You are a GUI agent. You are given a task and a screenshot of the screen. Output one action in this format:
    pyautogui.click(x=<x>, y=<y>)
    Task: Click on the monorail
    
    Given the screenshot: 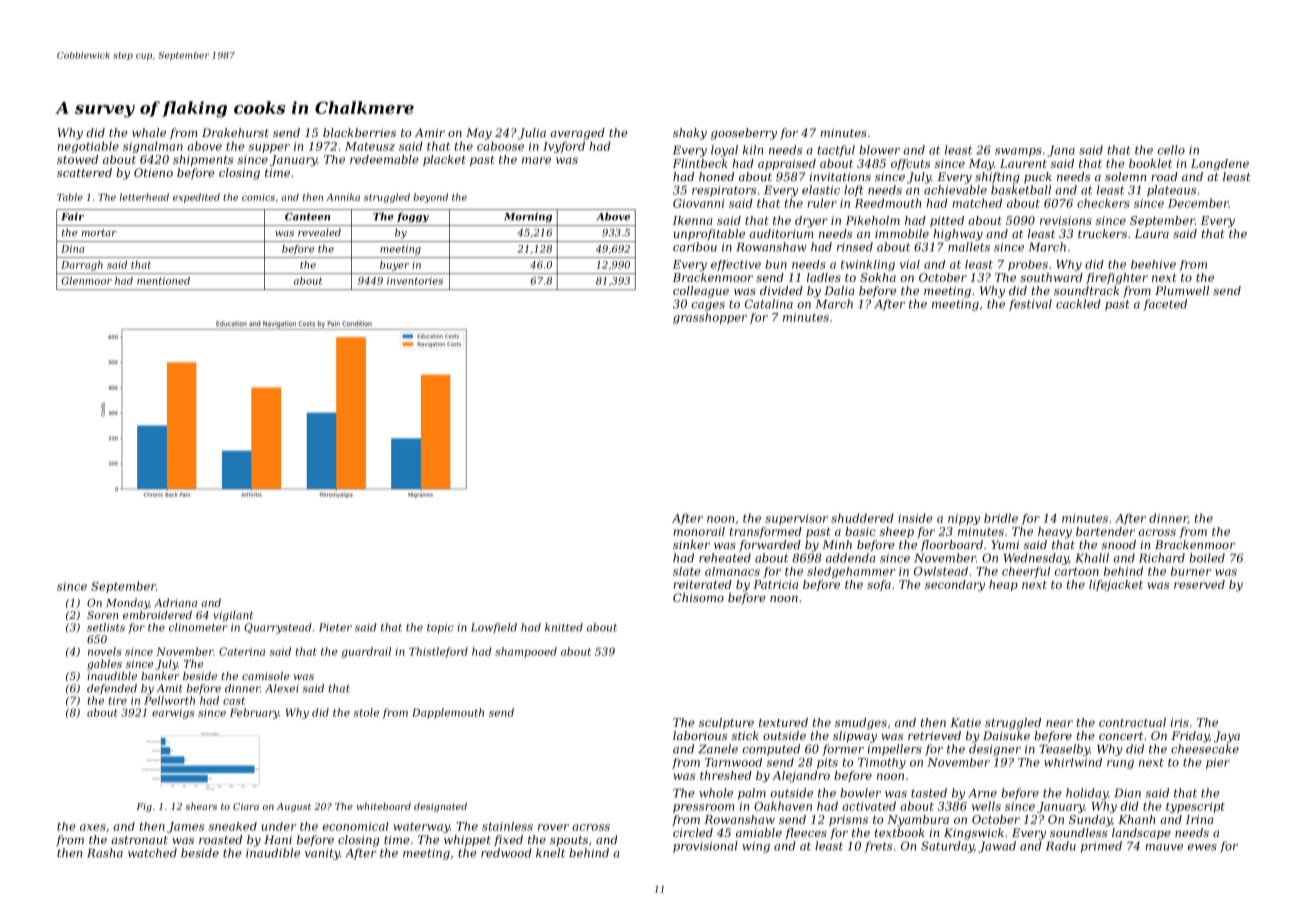 What is the action you would take?
    pyautogui.click(x=699, y=531)
